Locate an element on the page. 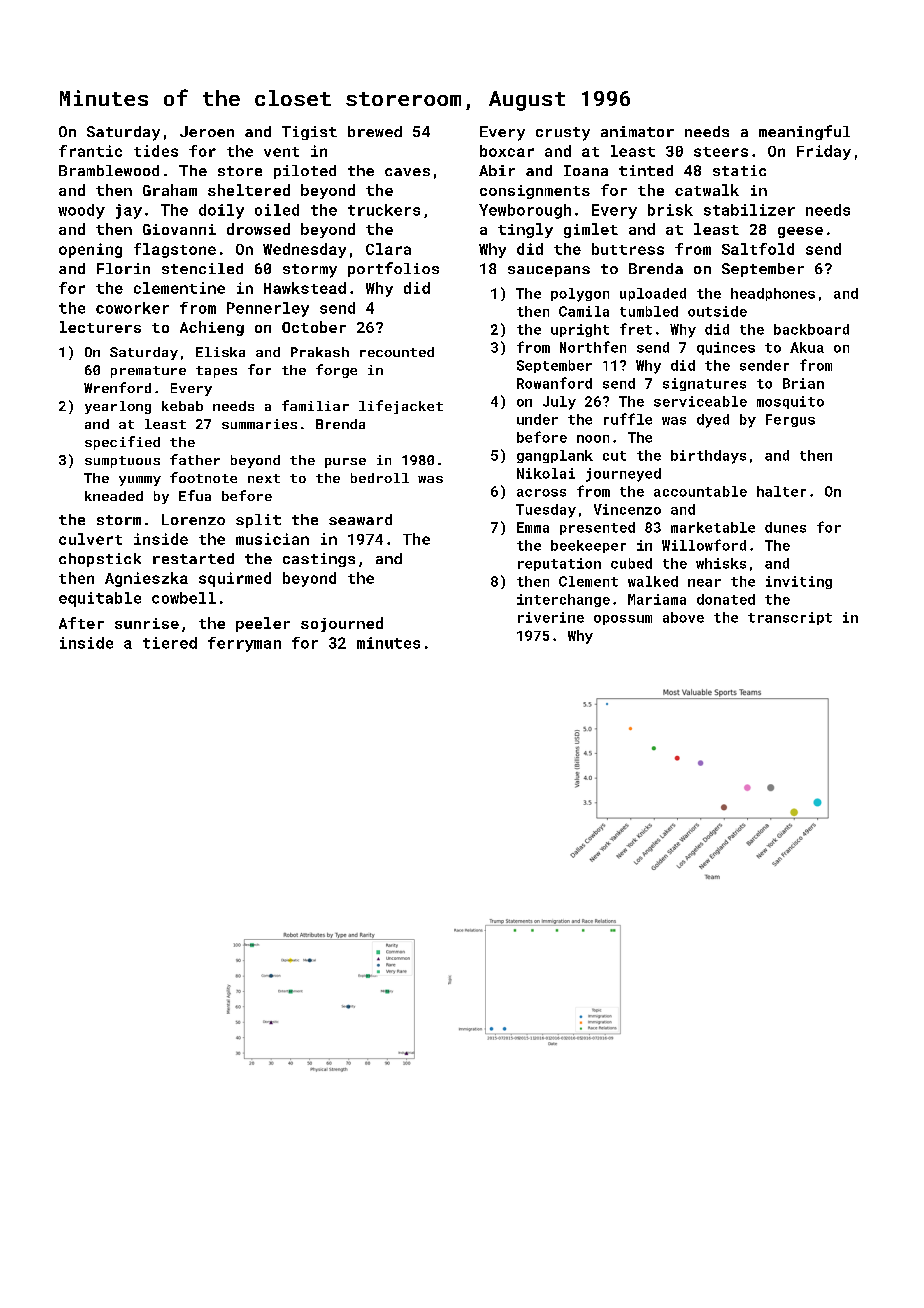  equitable is located at coordinates (100, 599).
